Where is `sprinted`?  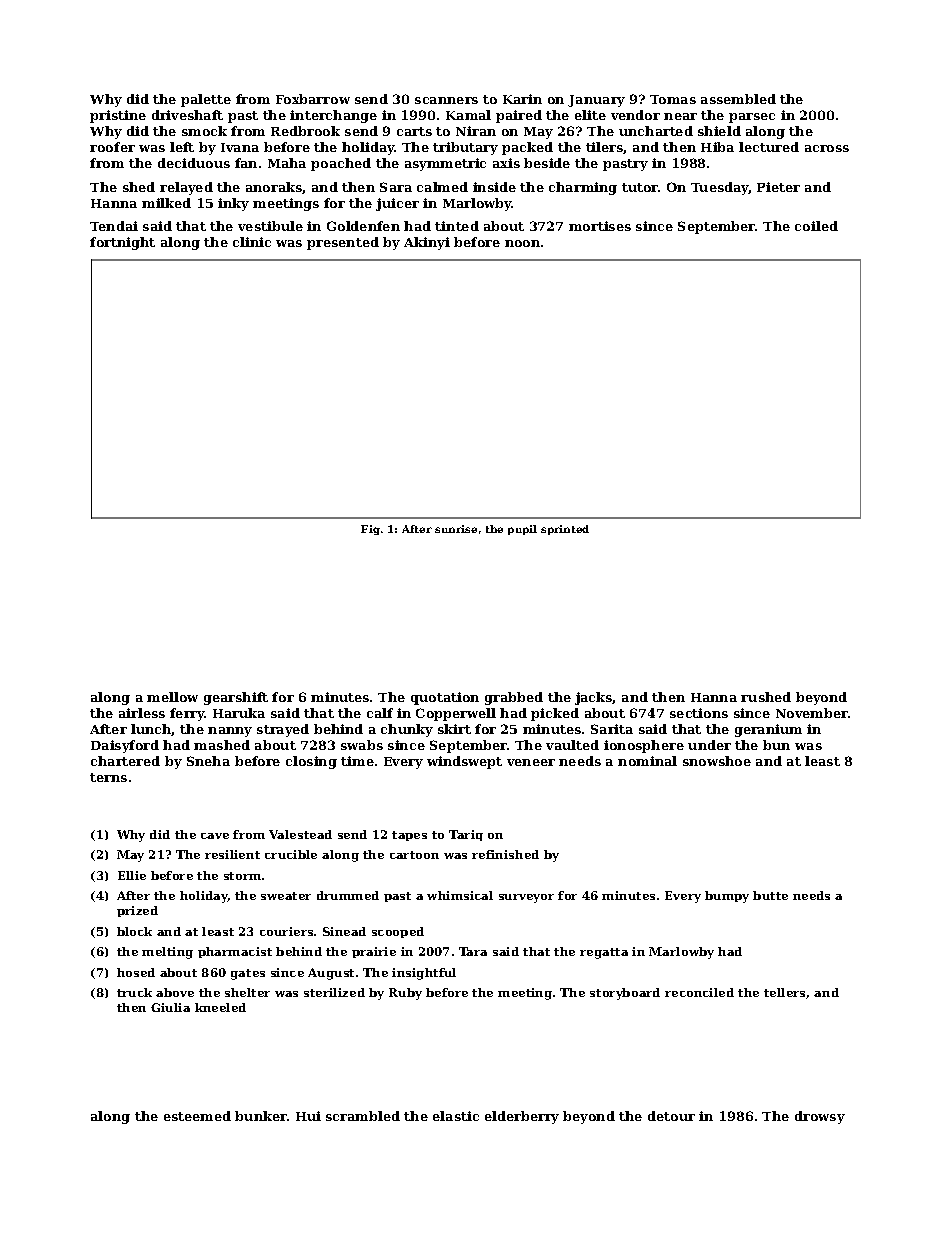
sprinted is located at coordinates (565, 530).
